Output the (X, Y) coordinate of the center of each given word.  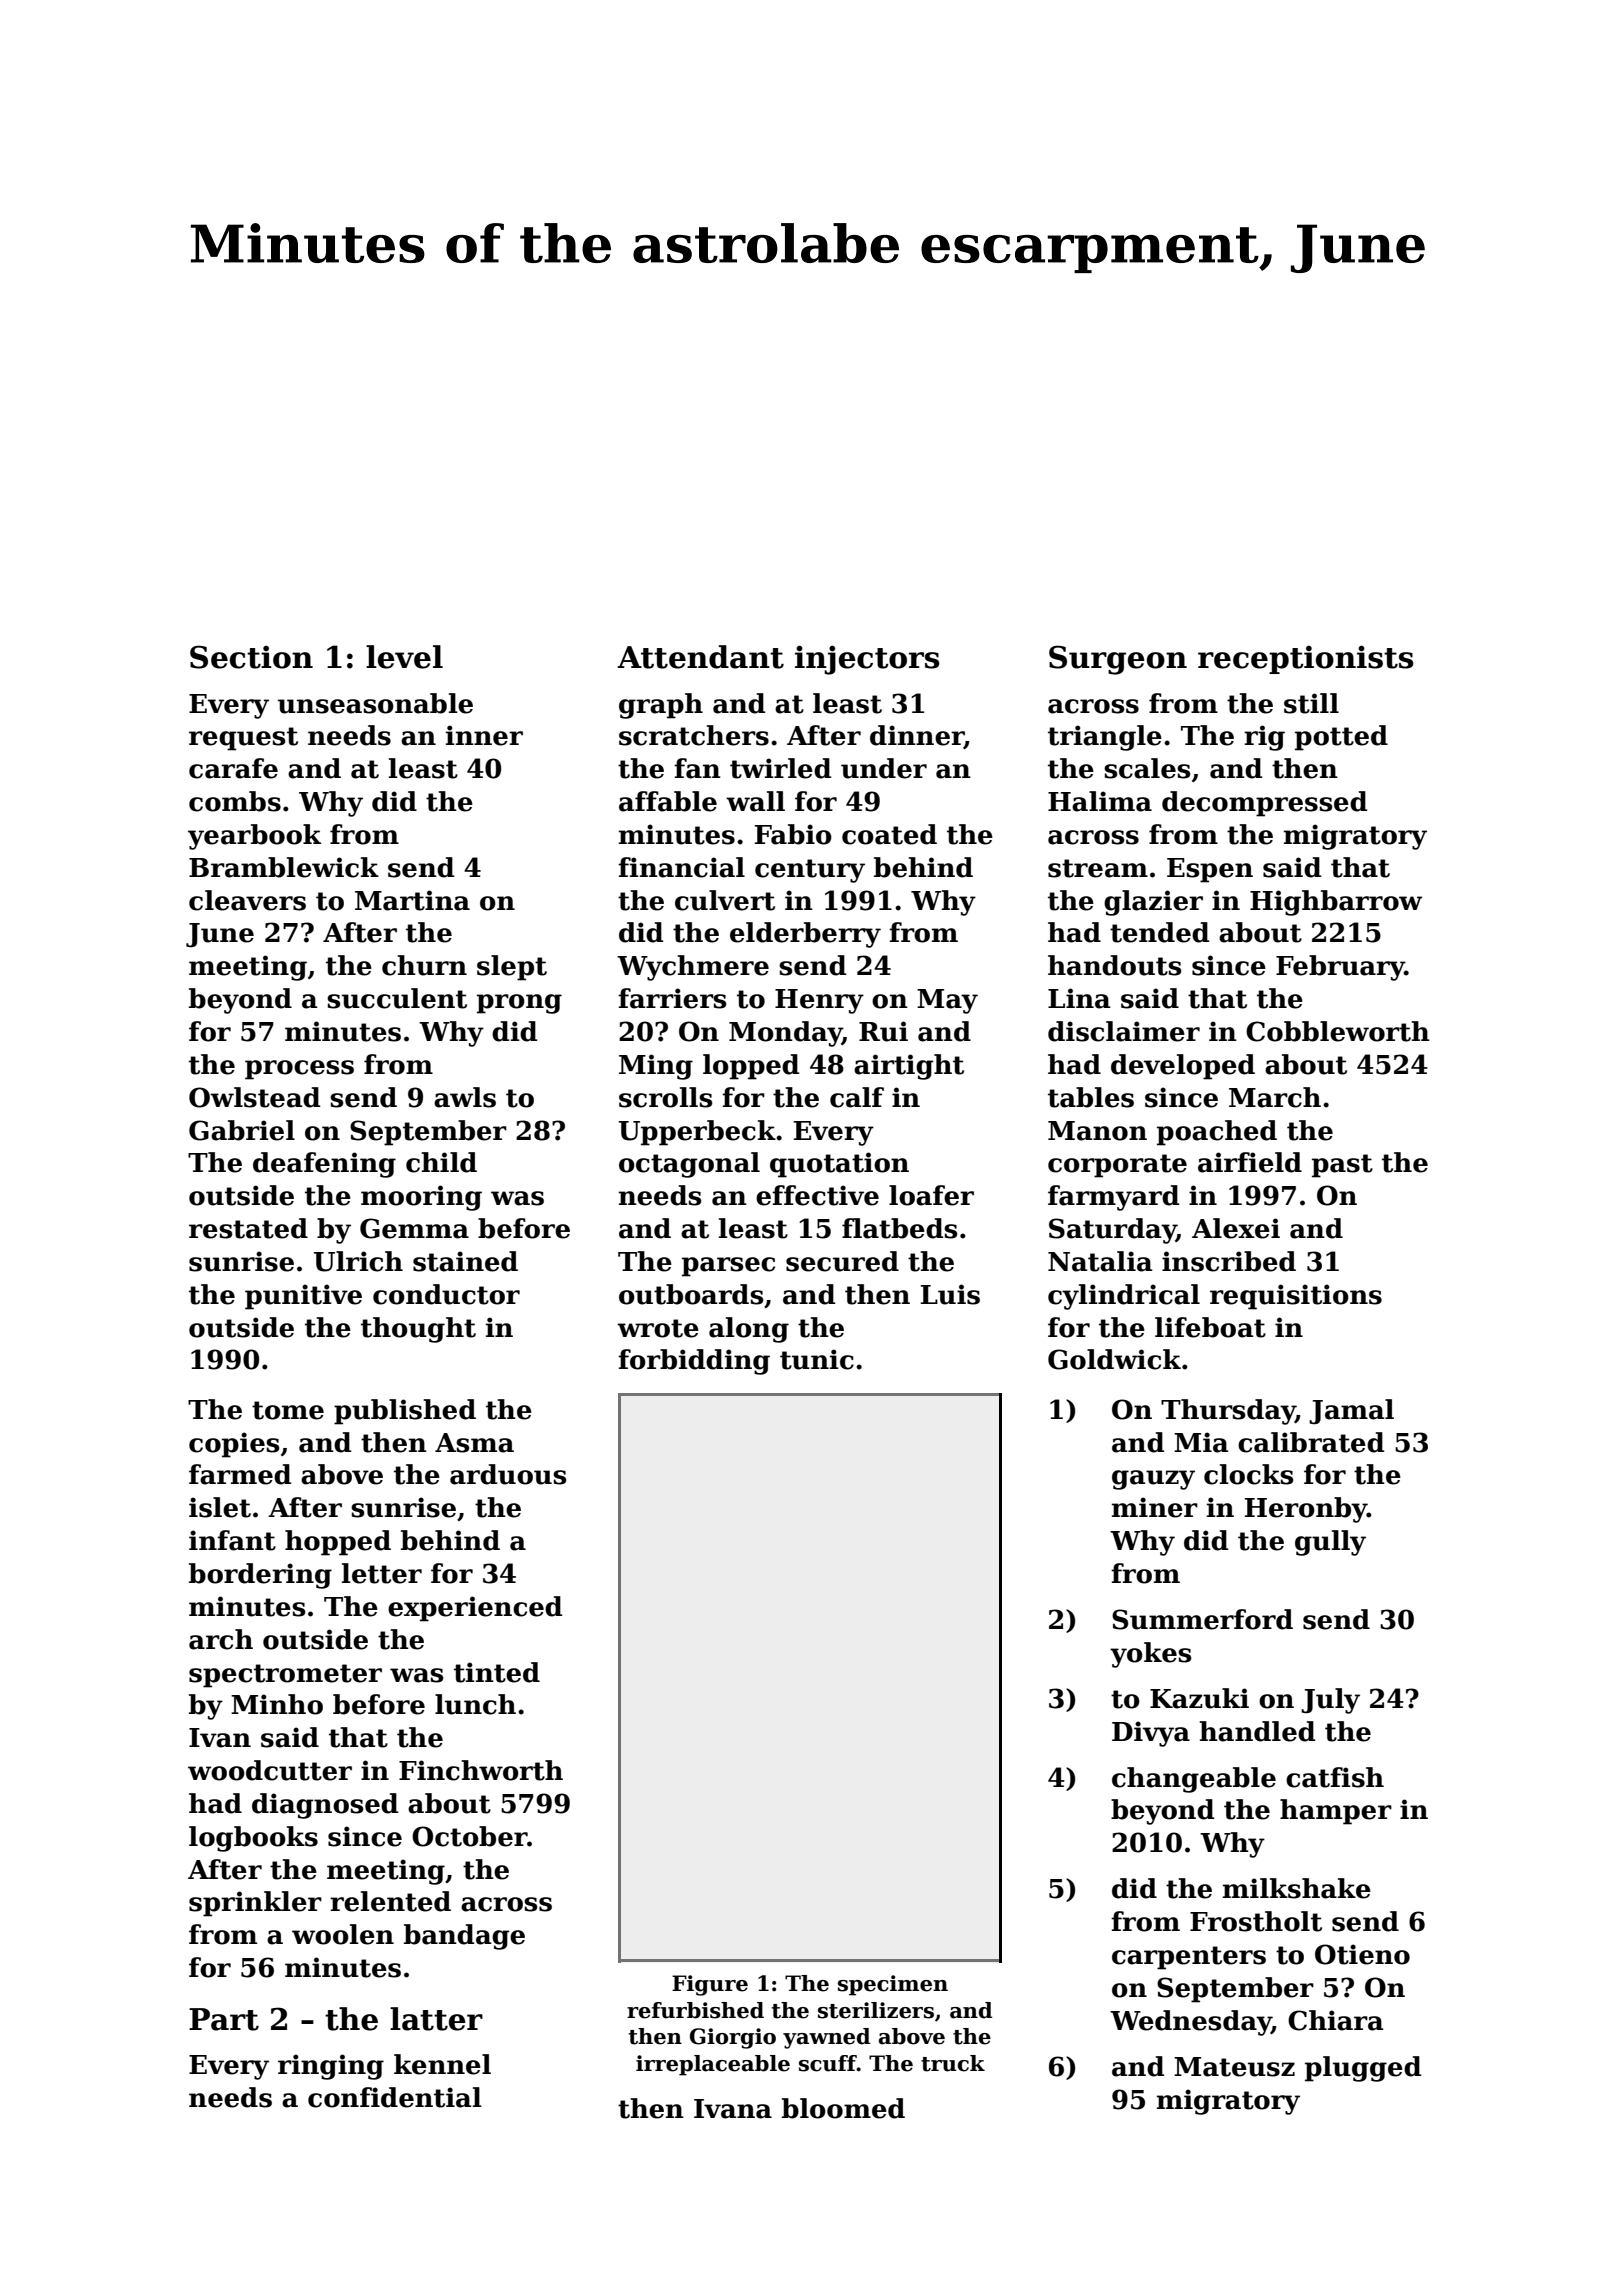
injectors (867, 660)
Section (251, 657)
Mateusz (1234, 2067)
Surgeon (1118, 660)
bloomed (843, 2108)
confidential (395, 2097)
